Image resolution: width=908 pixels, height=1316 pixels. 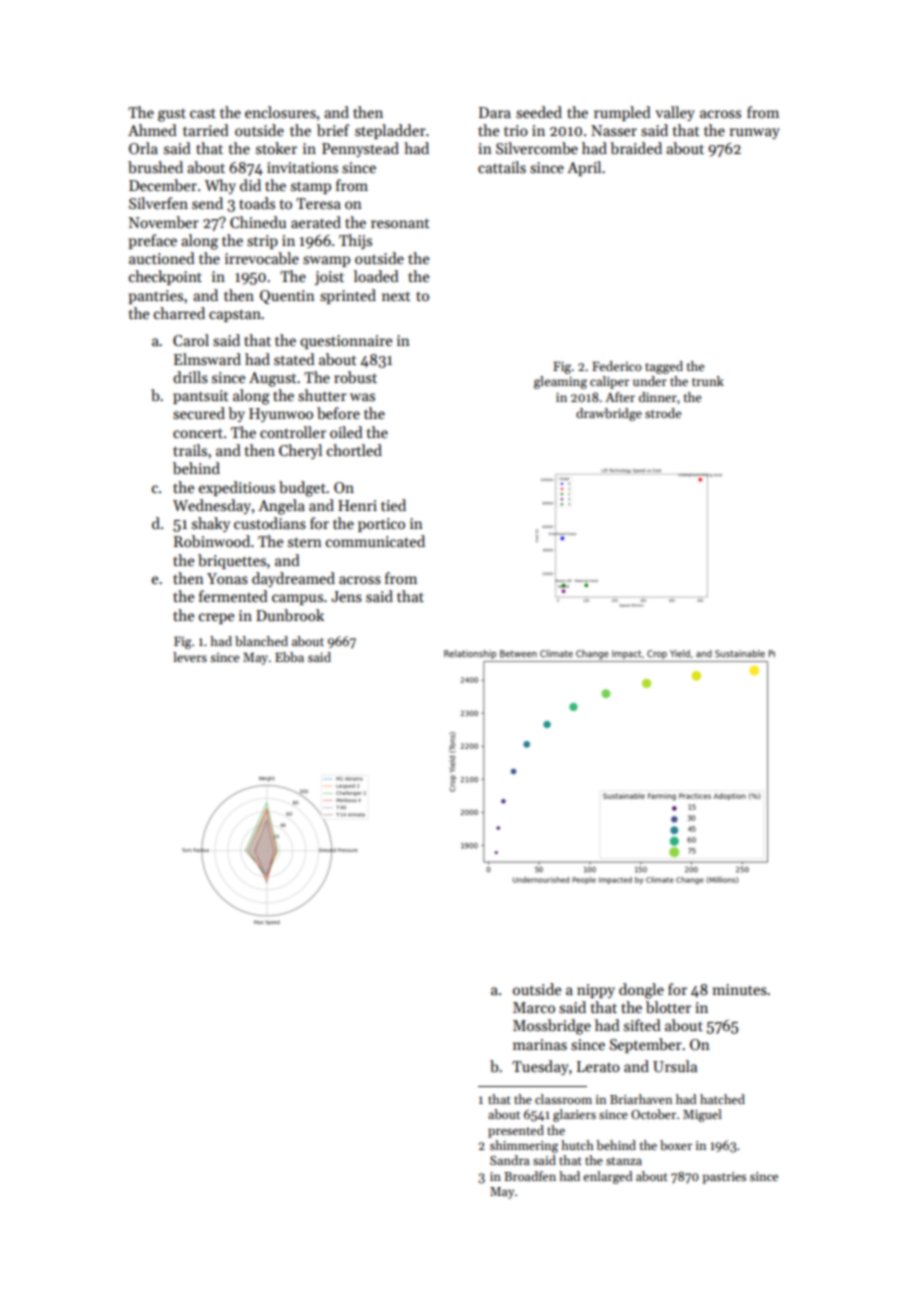 I want to click on presented, so click(x=516, y=1131).
